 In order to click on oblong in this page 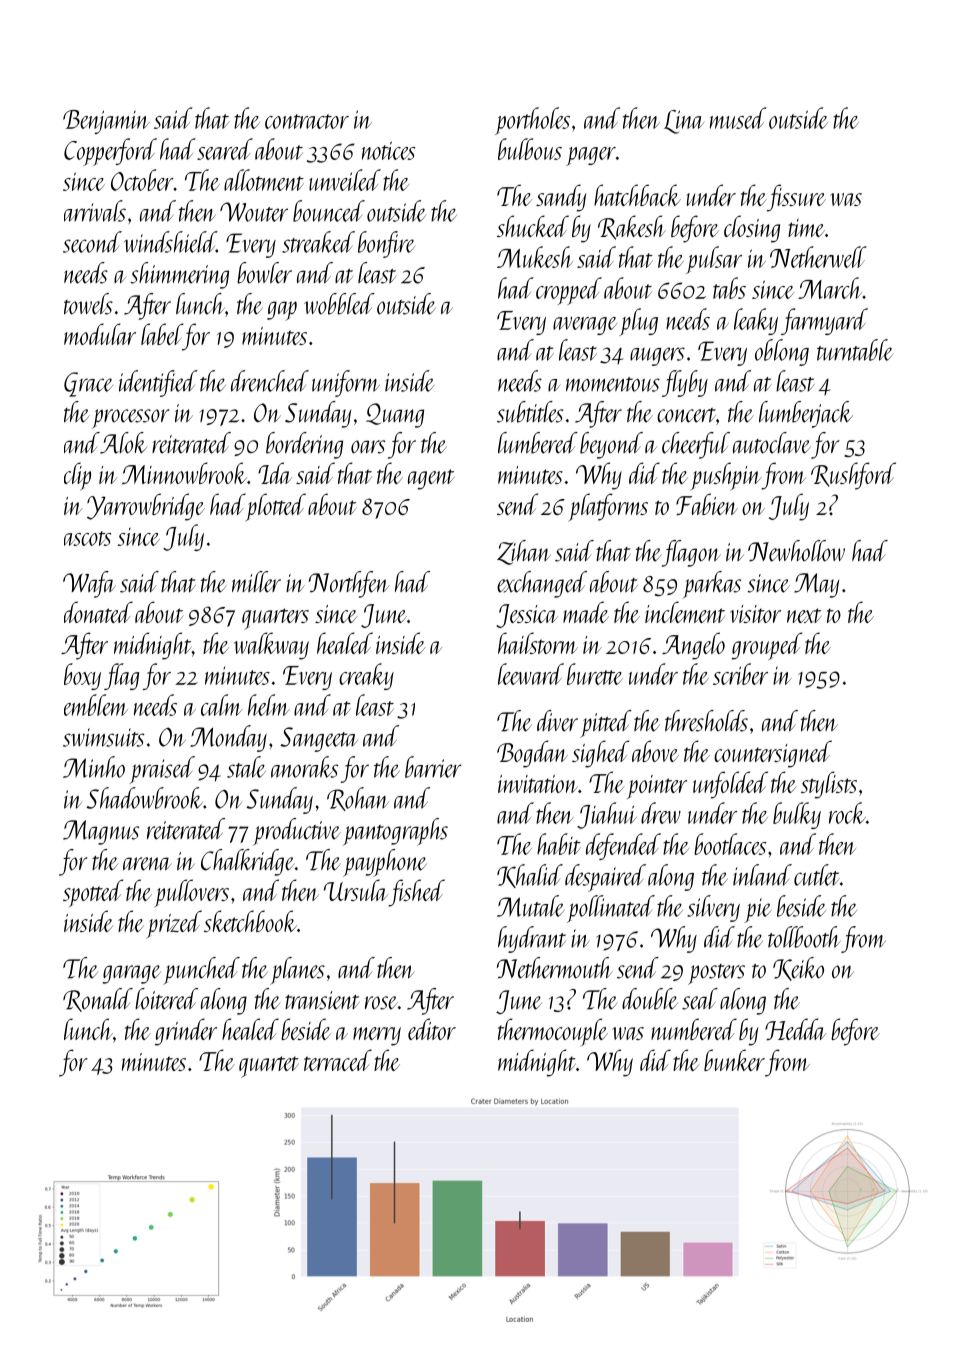, I will do `click(782, 352)`.
